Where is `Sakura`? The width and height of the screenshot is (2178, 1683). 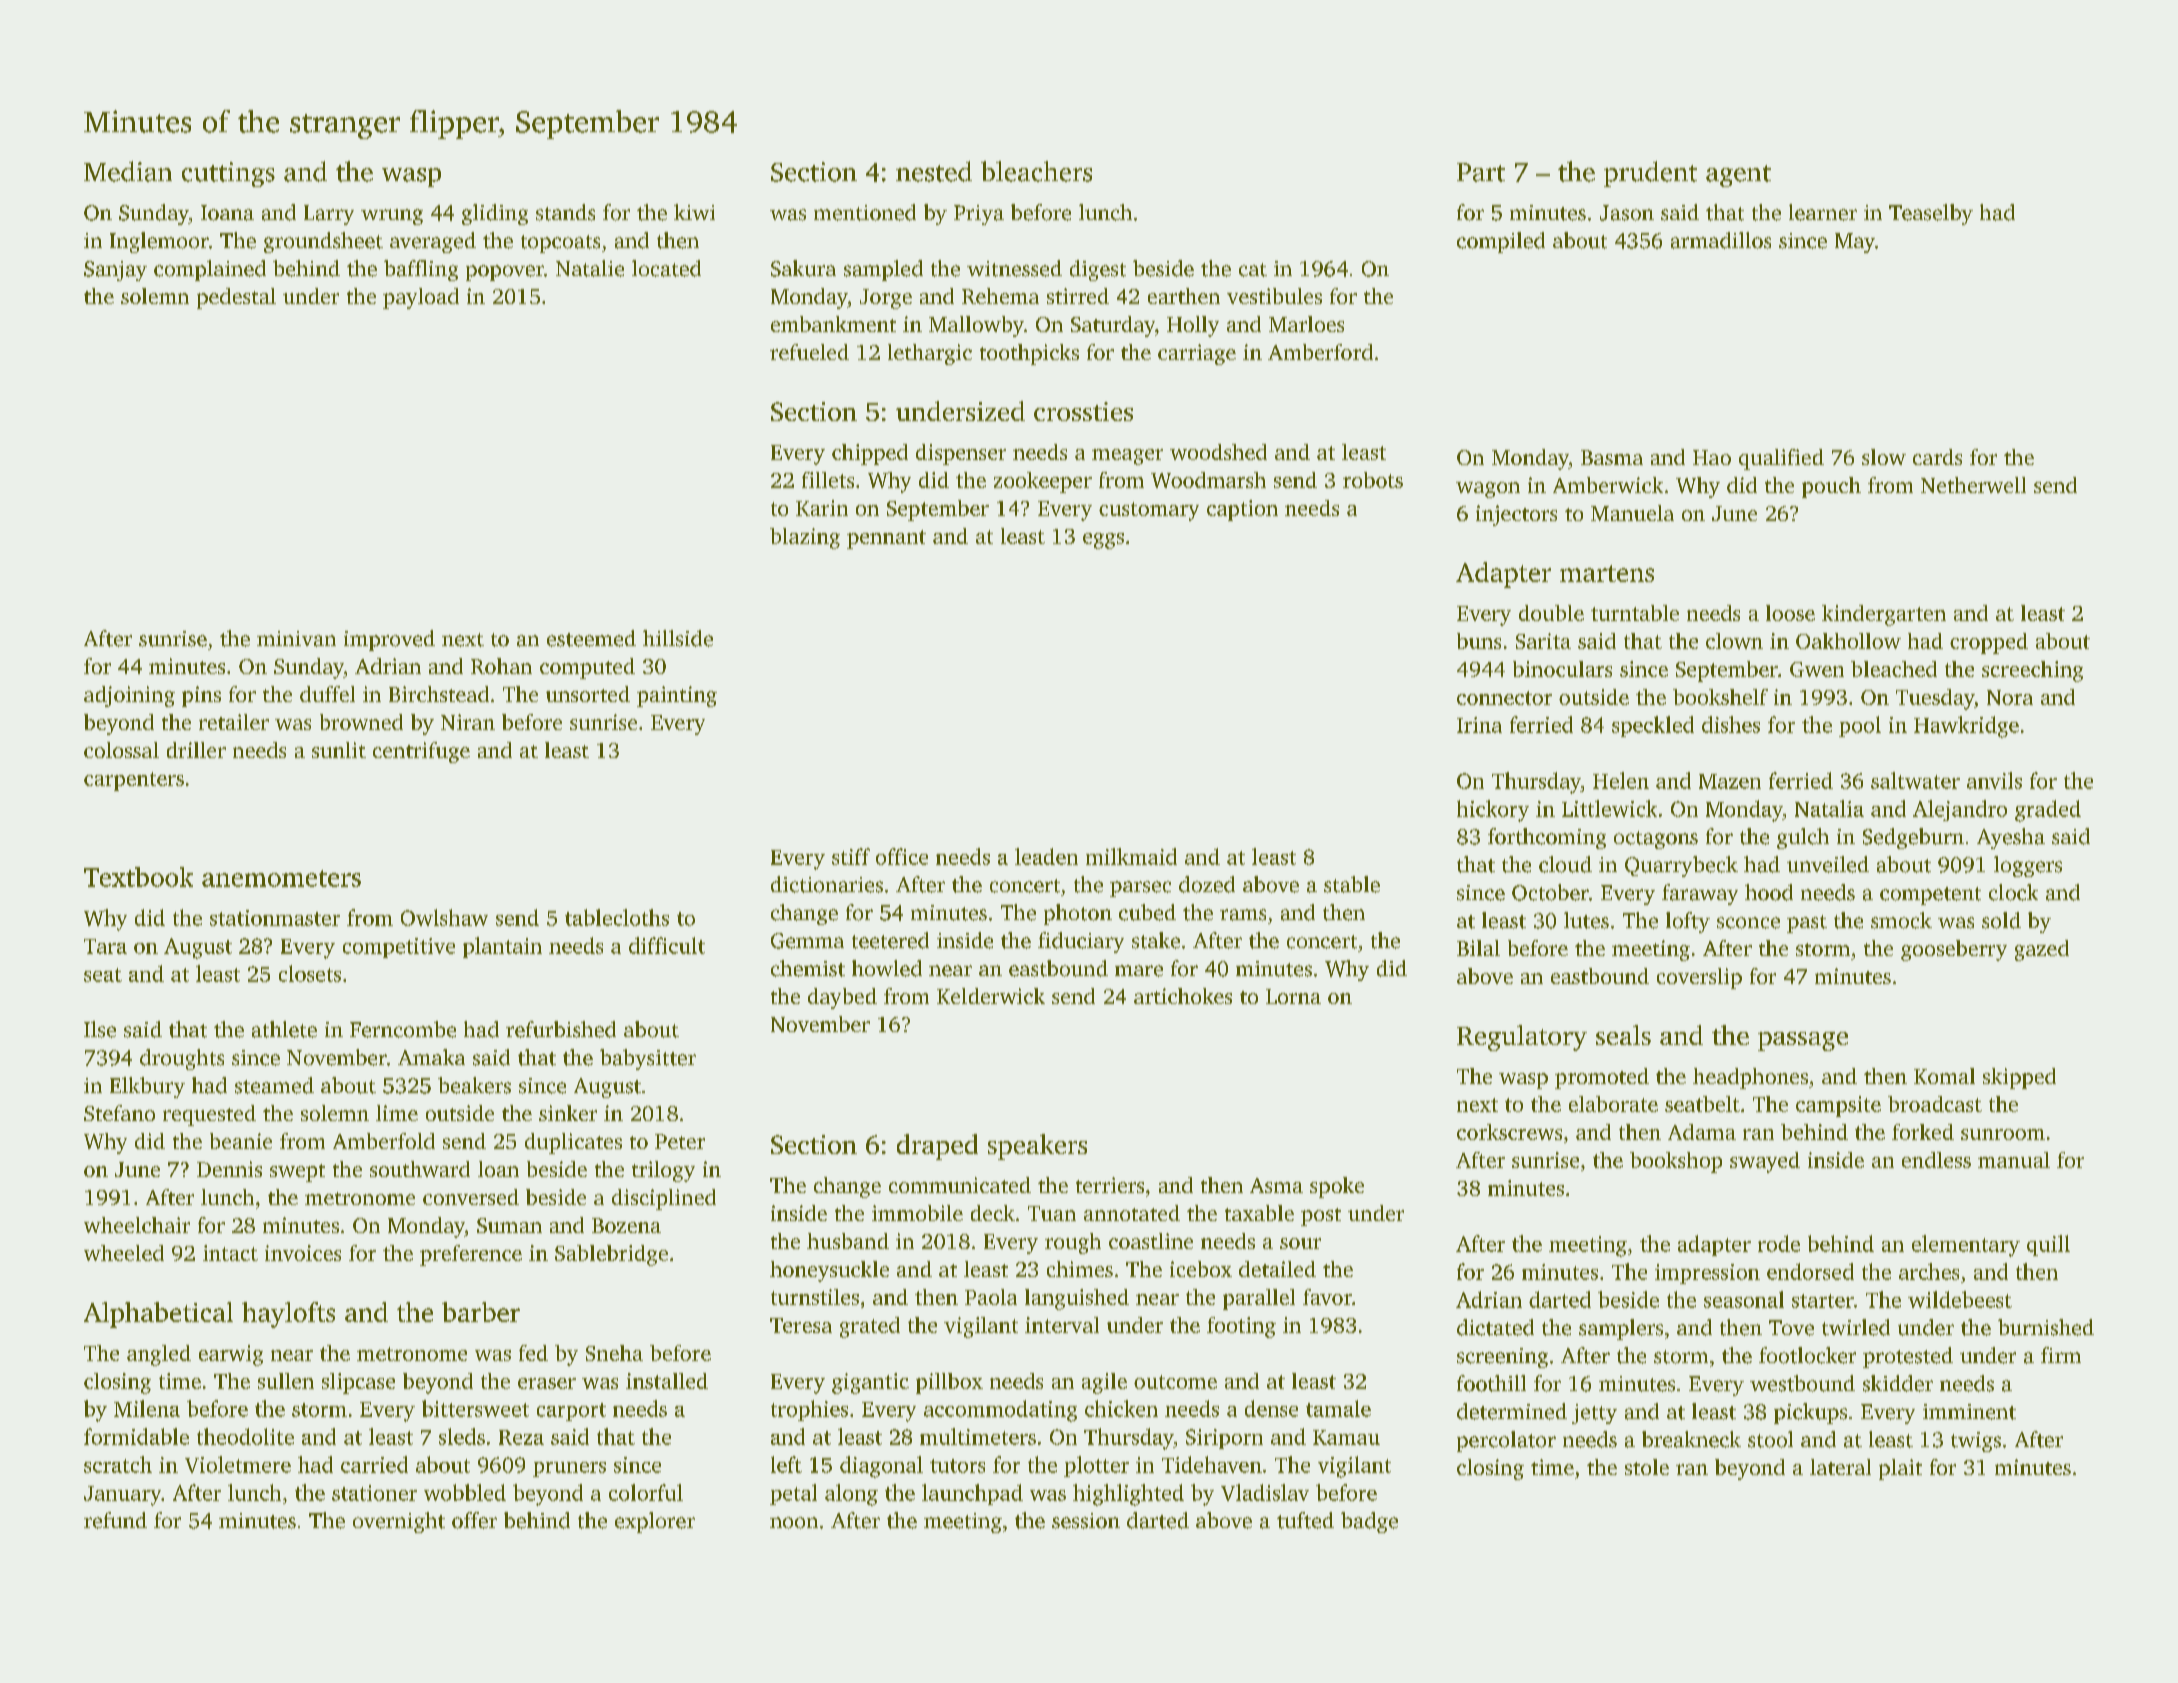 Sakura is located at coordinates (803, 268).
